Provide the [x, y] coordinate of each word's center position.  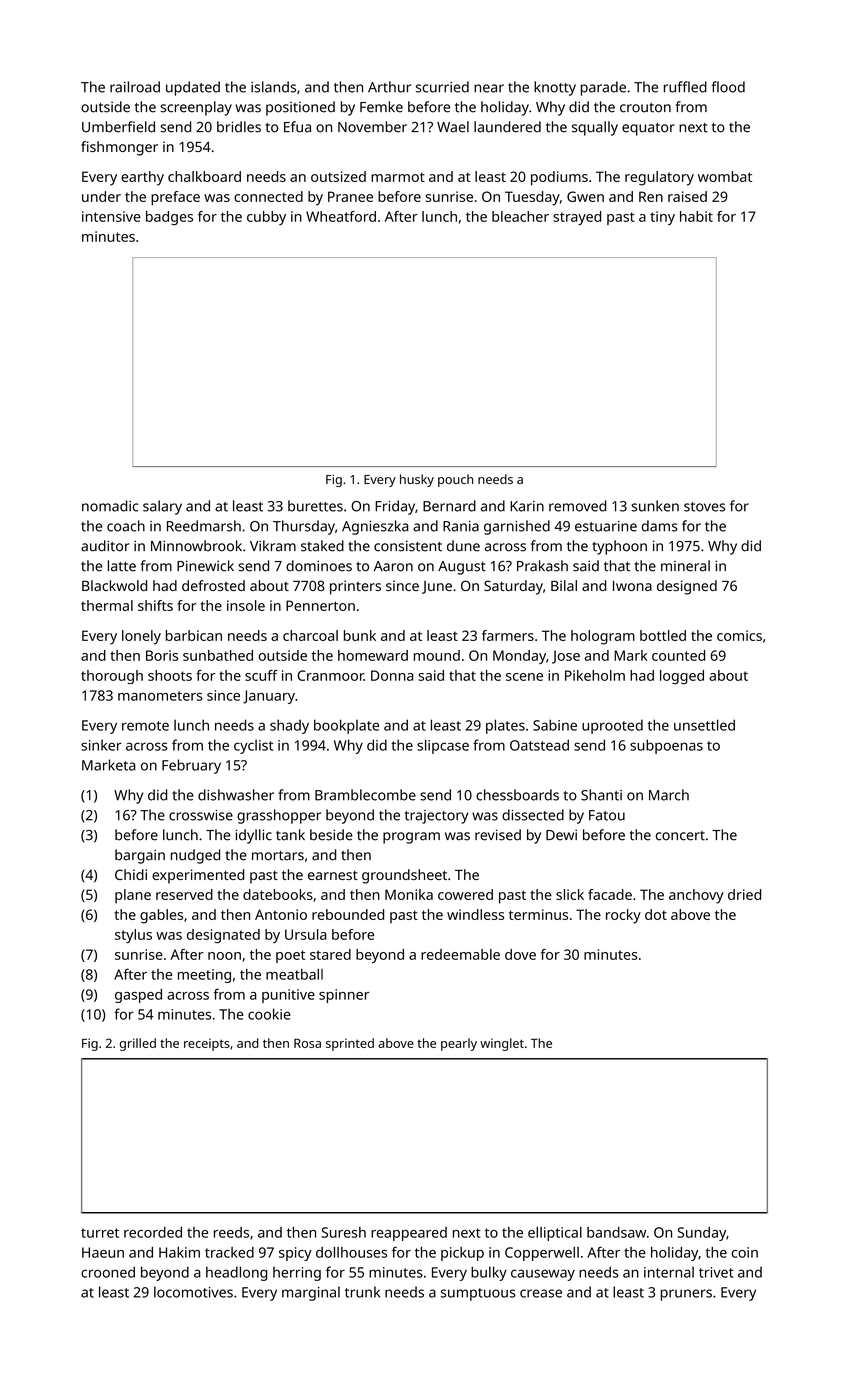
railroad [135, 87]
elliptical [555, 1234]
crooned [108, 1272]
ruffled [685, 87]
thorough [112, 677]
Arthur [389, 87]
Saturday [513, 587]
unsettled [704, 725]
